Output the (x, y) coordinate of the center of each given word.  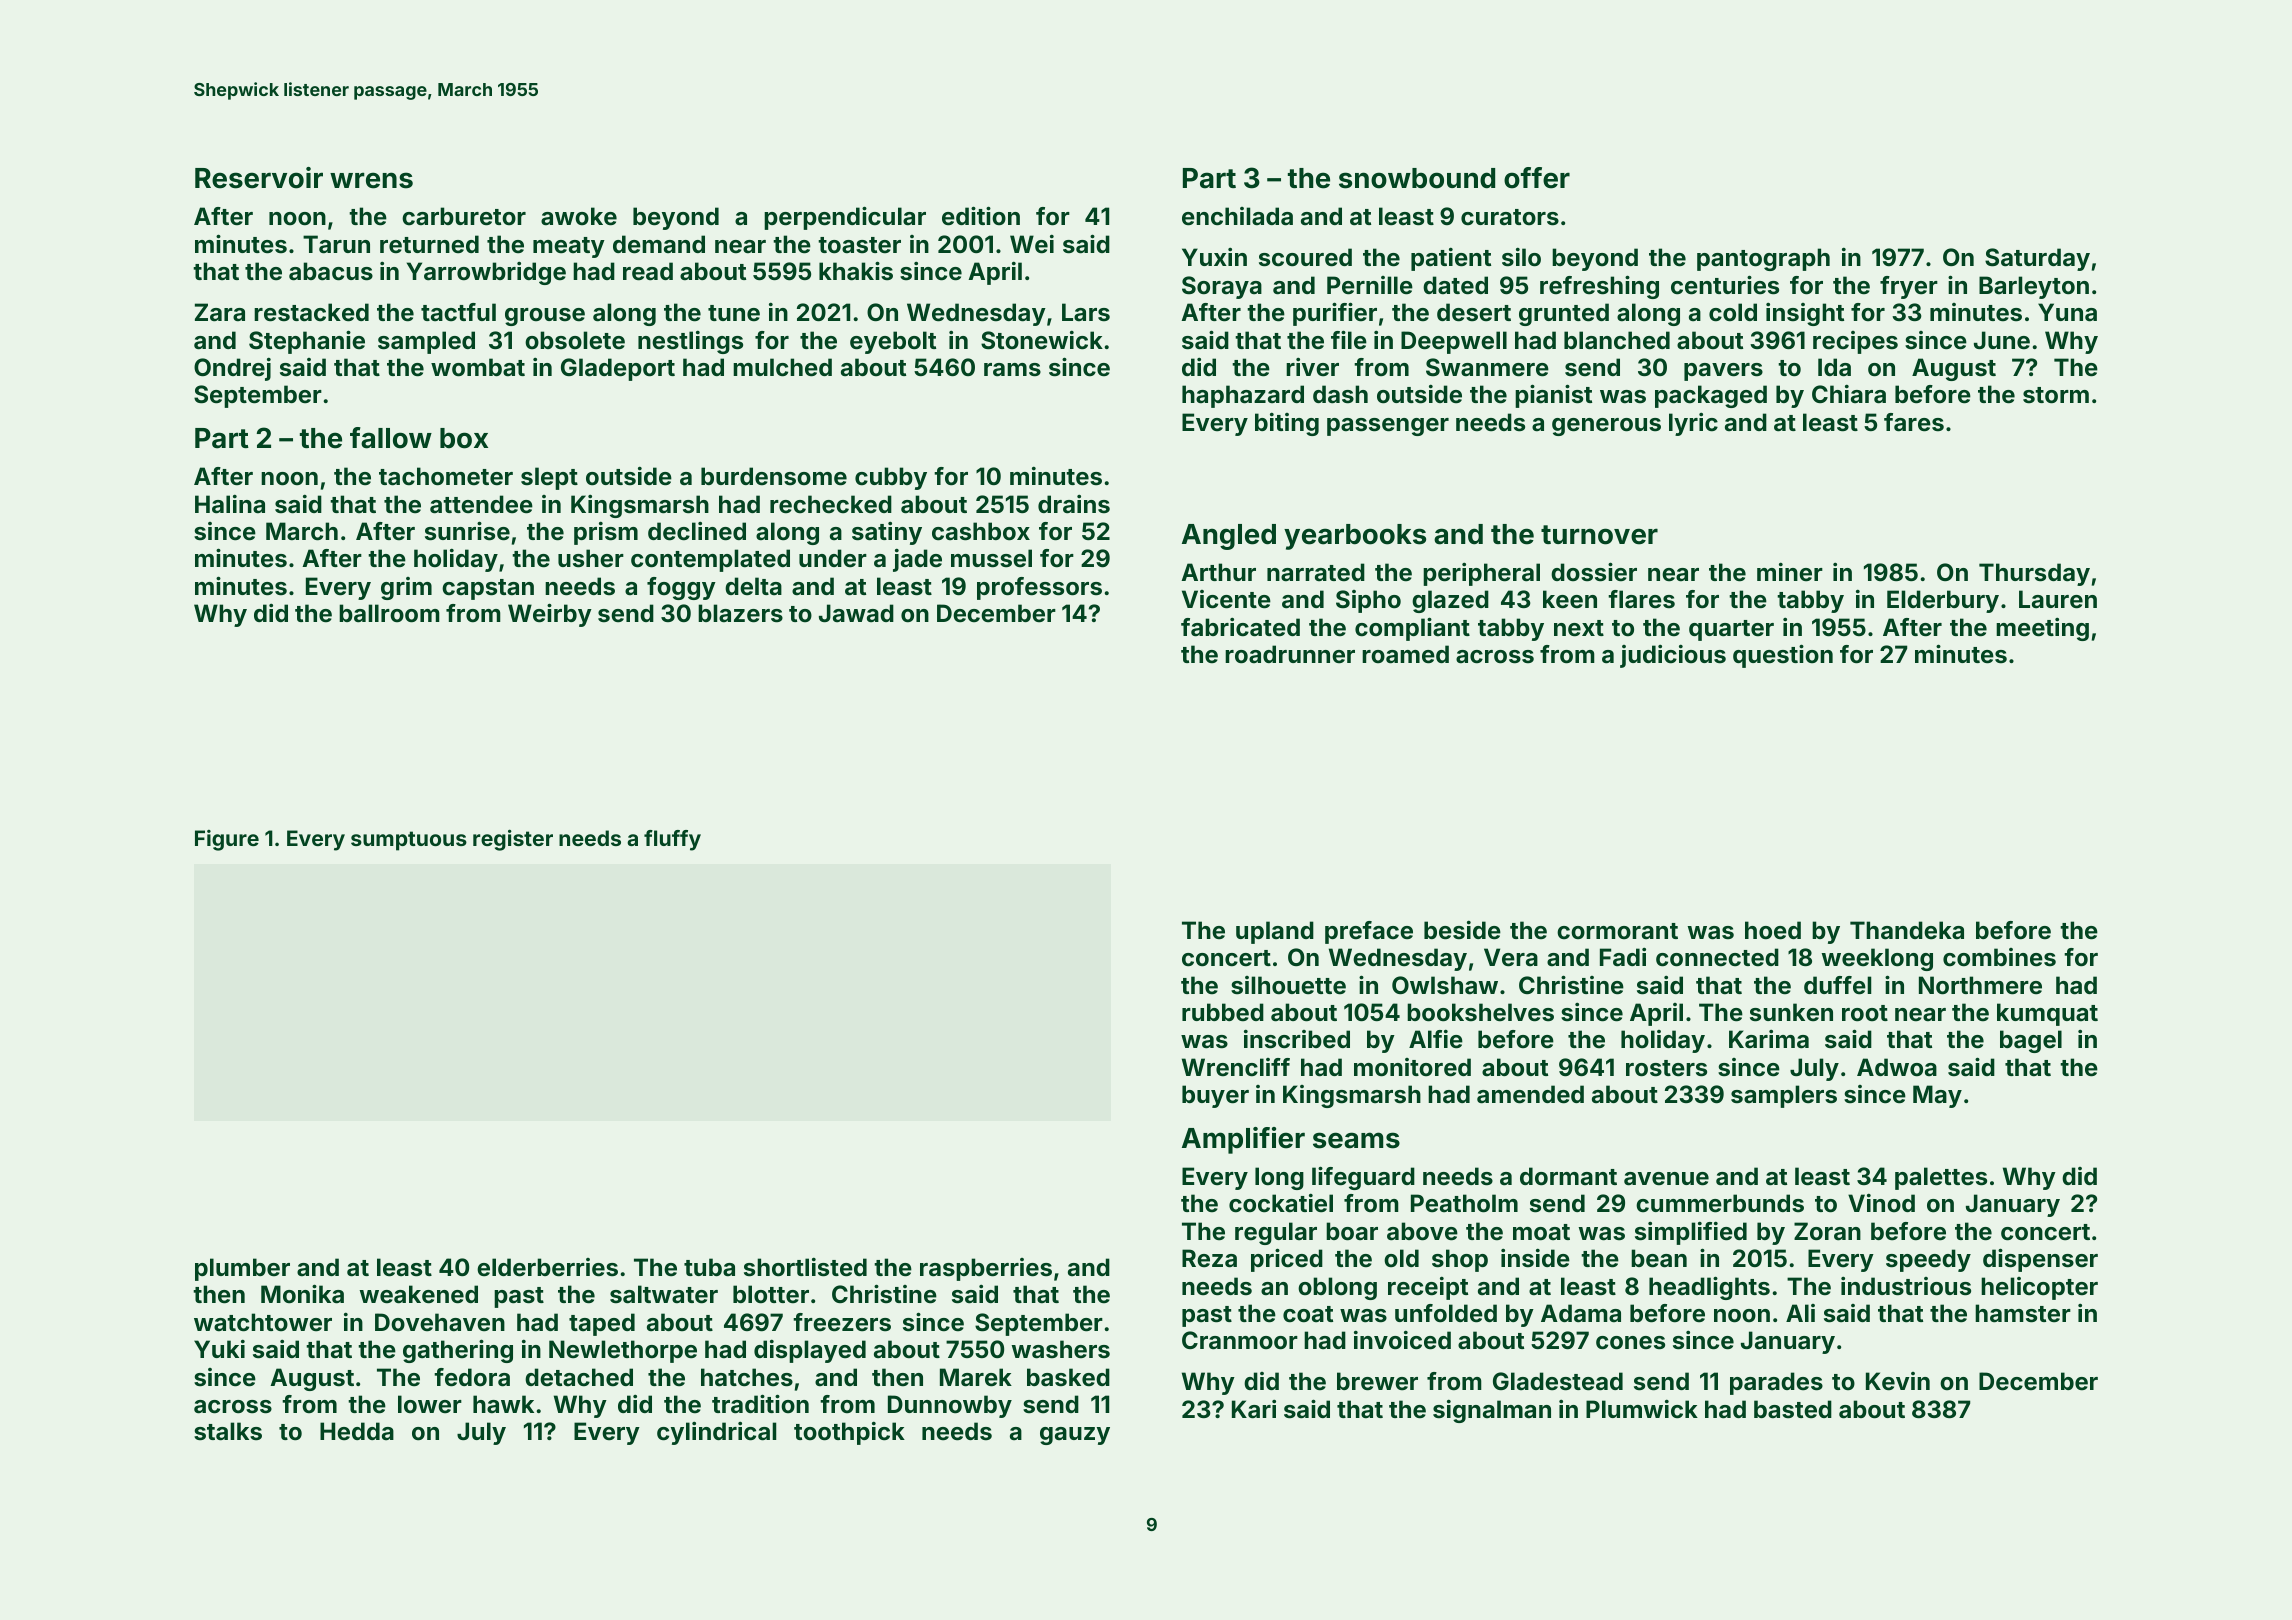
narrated (1316, 572)
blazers (740, 613)
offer (1537, 178)
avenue (1666, 1179)
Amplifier (1243, 1140)
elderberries (547, 1267)
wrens (371, 180)
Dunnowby (950, 1406)
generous (1606, 427)
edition (981, 216)
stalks (228, 1431)
